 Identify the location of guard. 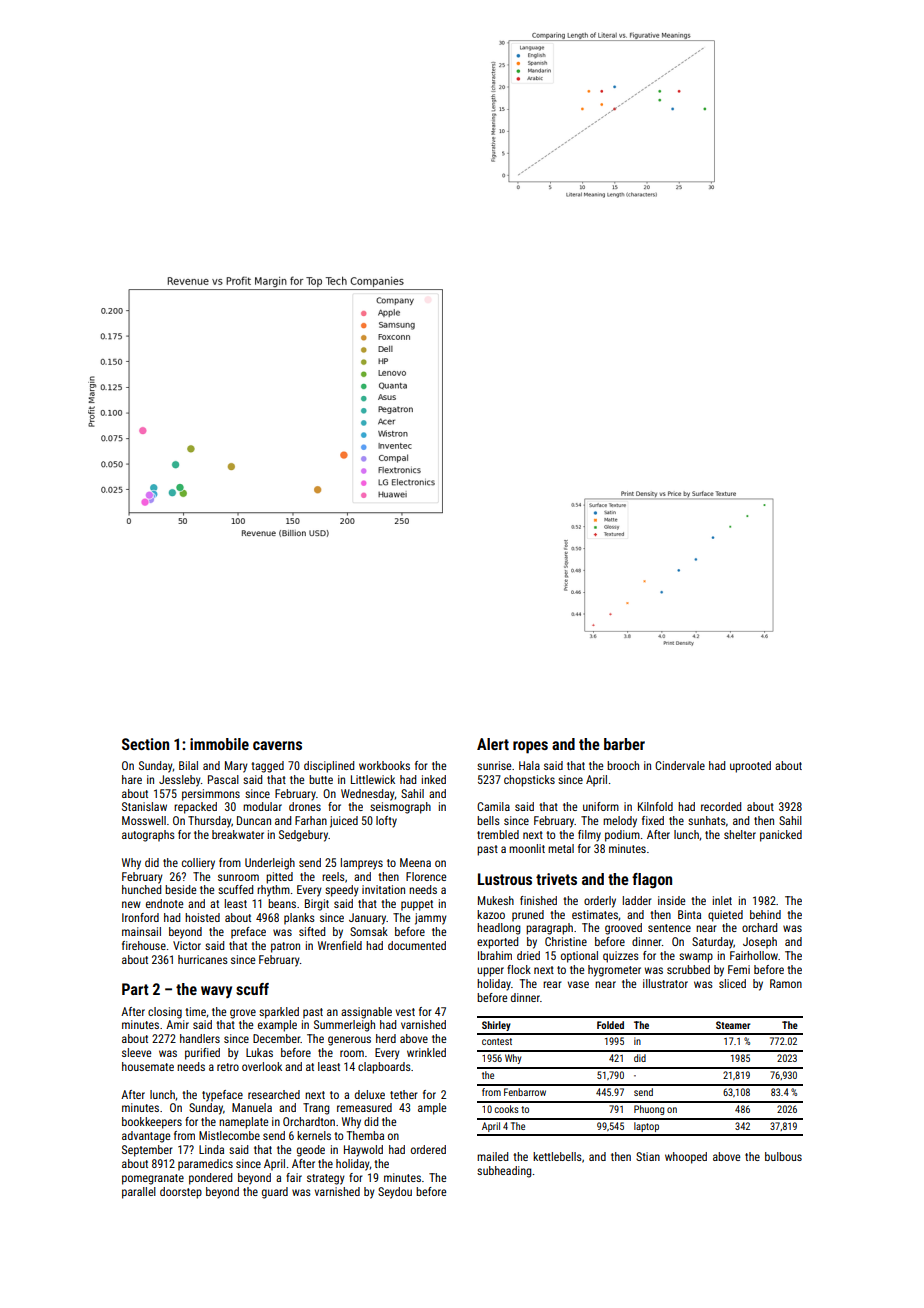
(275, 1193).
